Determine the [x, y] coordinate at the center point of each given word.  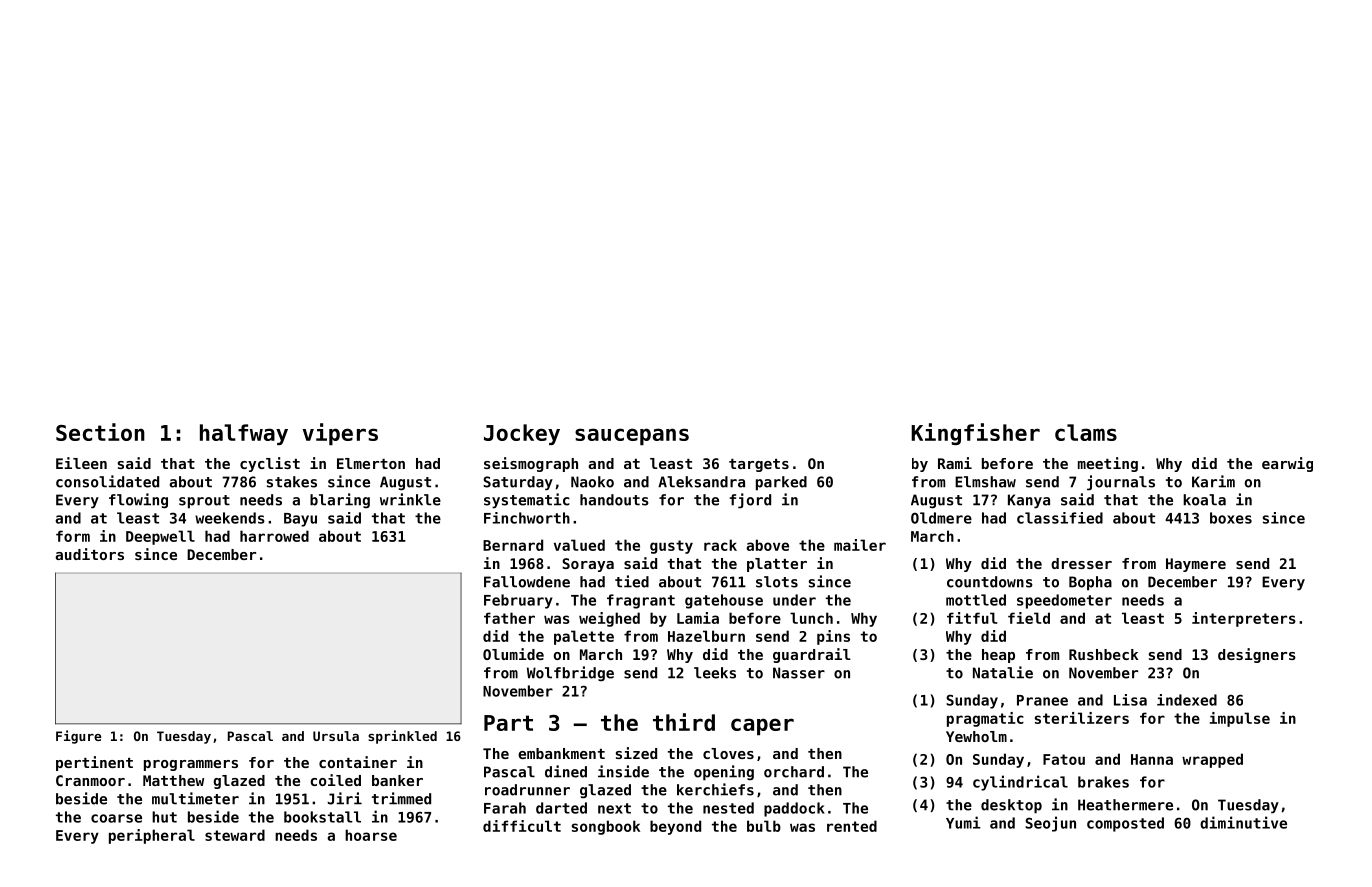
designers [1257, 655]
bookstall [322, 817]
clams [1086, 432]
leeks [715, 673]
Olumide [513, 654]
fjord [750, 501]
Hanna [1152, 759]
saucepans [632, 436]
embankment [561, 753]
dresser [1081, 563]
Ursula [336, 736]
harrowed [274, 536]
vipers [340, 434]
